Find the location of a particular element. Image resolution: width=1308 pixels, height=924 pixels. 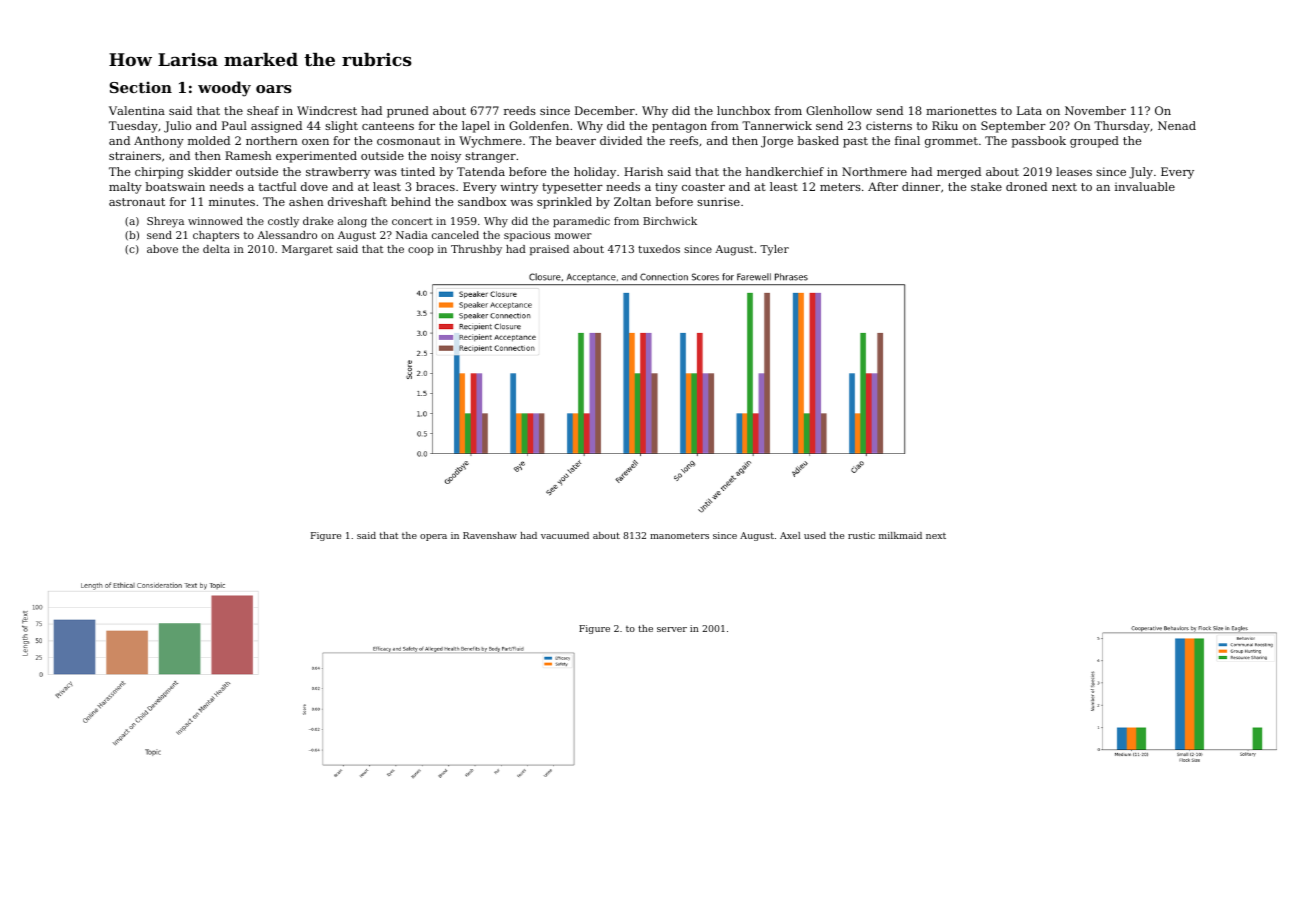

milkmaid is located at coordinates (900, 535).
